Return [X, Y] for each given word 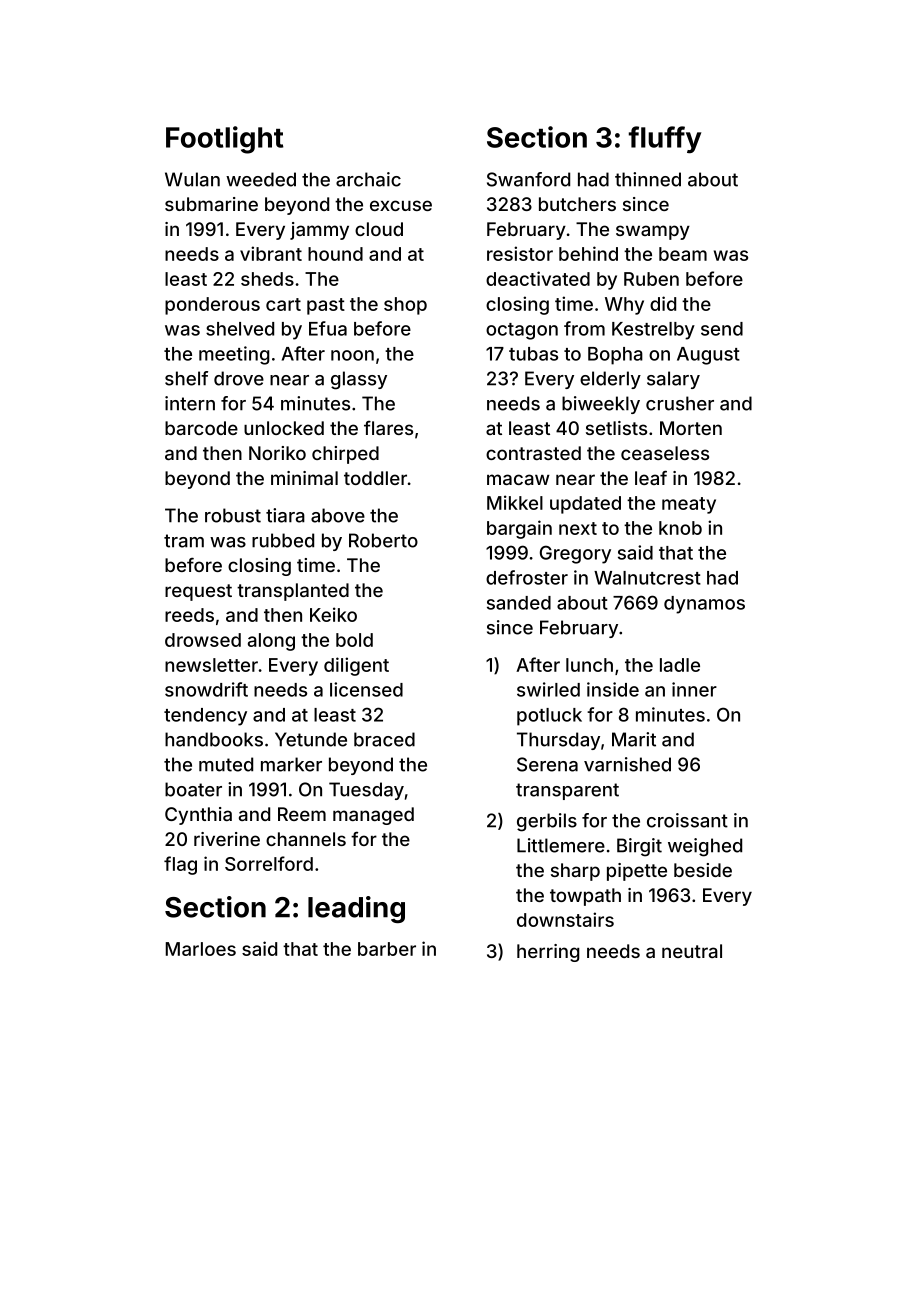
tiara [285, 515]
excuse [401, 205]
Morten [691, 428]
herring [548, 953]
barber [387, 949]
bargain [519, 529]
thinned [648, 179]
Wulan [192, 179]
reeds [189, 615]
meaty [689, 505]
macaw [518, 479]
